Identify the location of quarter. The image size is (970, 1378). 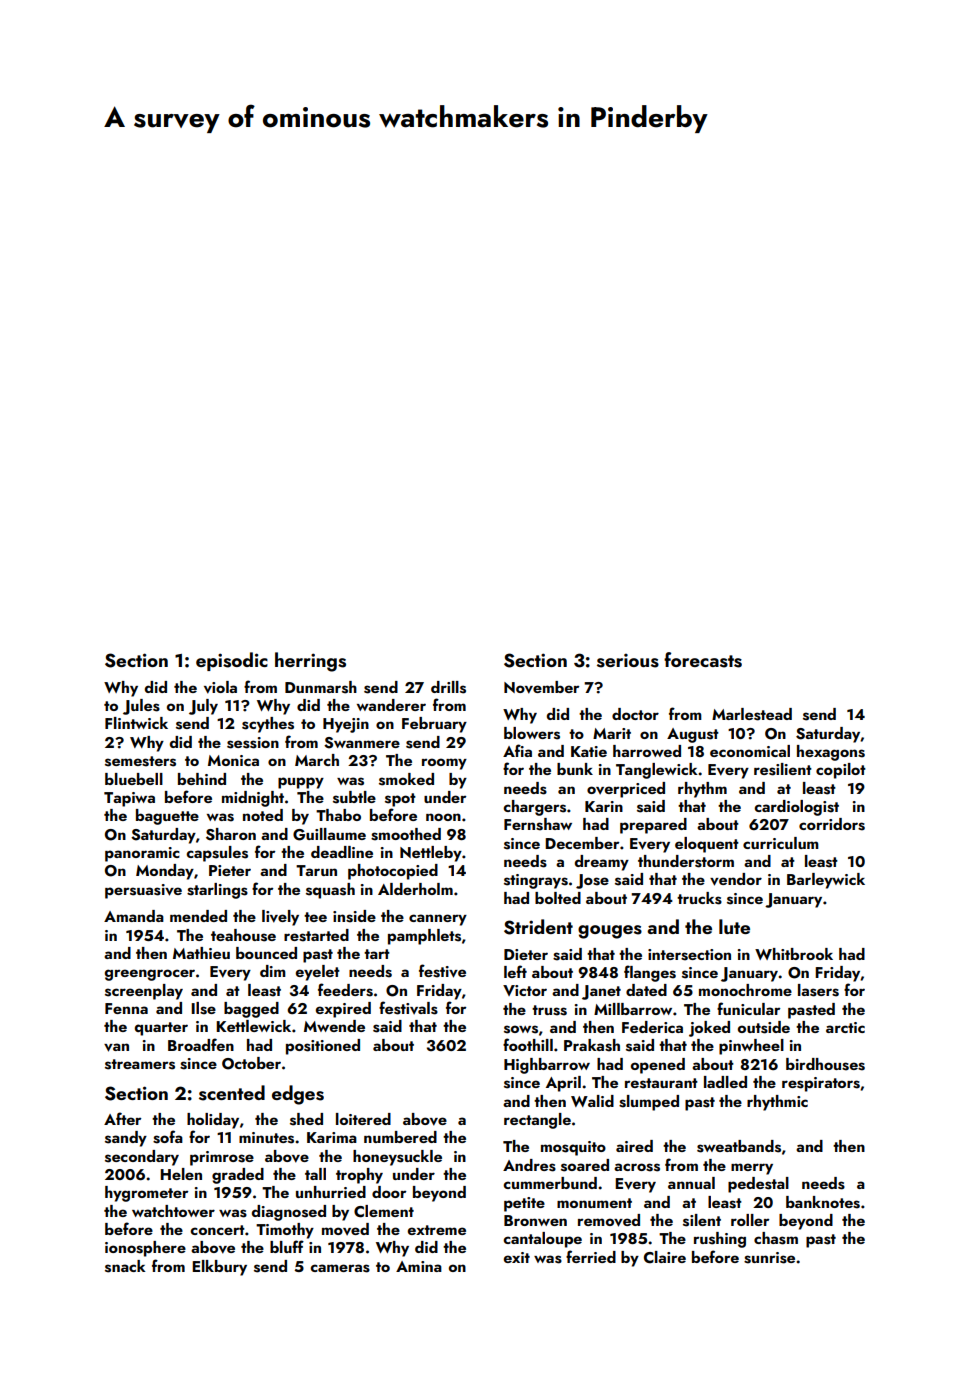
(161, 1029).
